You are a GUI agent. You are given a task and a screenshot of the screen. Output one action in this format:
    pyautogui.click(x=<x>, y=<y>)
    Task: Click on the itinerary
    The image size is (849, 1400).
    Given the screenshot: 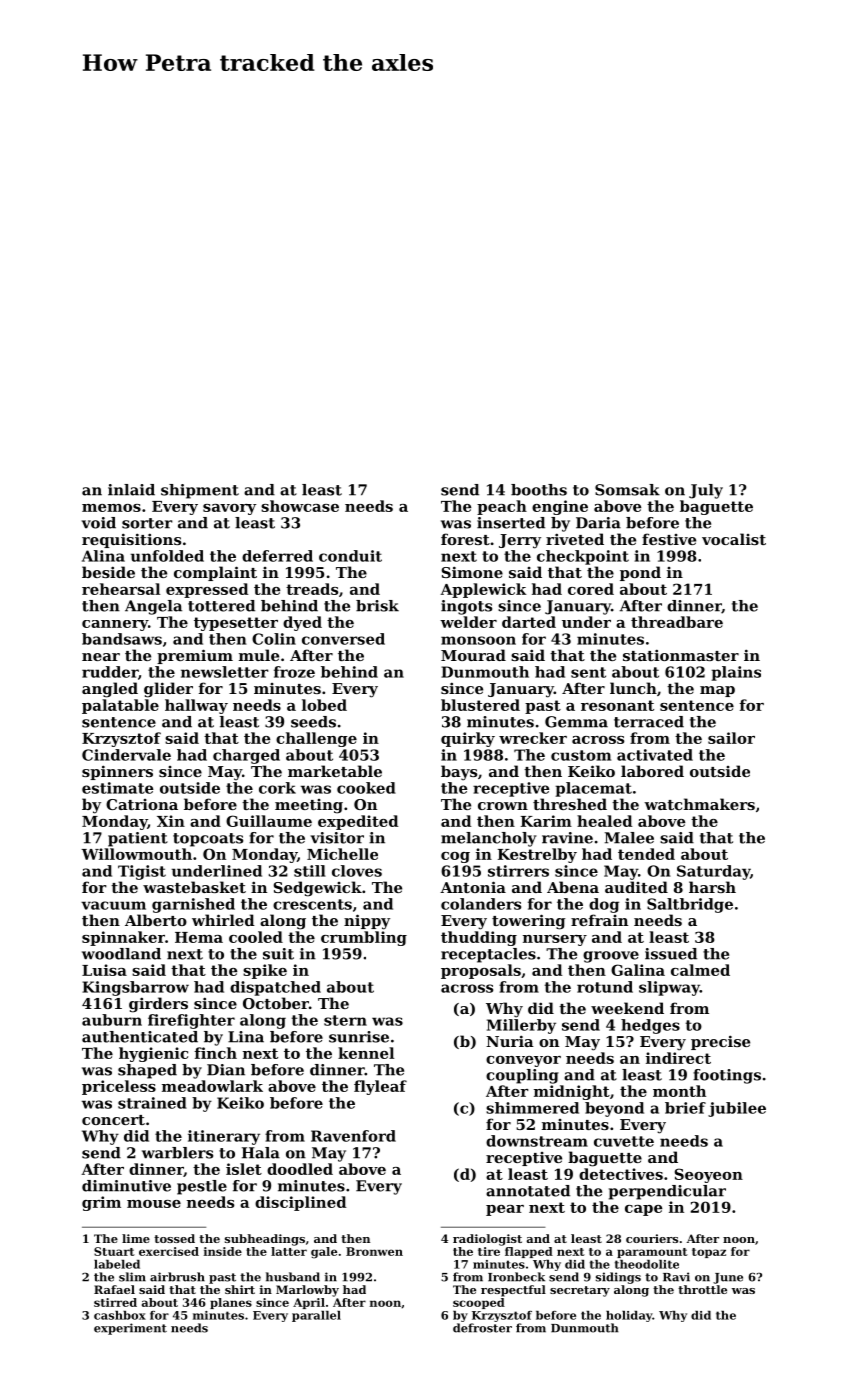 What is the action you would take?
    pyautogui.click(x=224, y=1137)
